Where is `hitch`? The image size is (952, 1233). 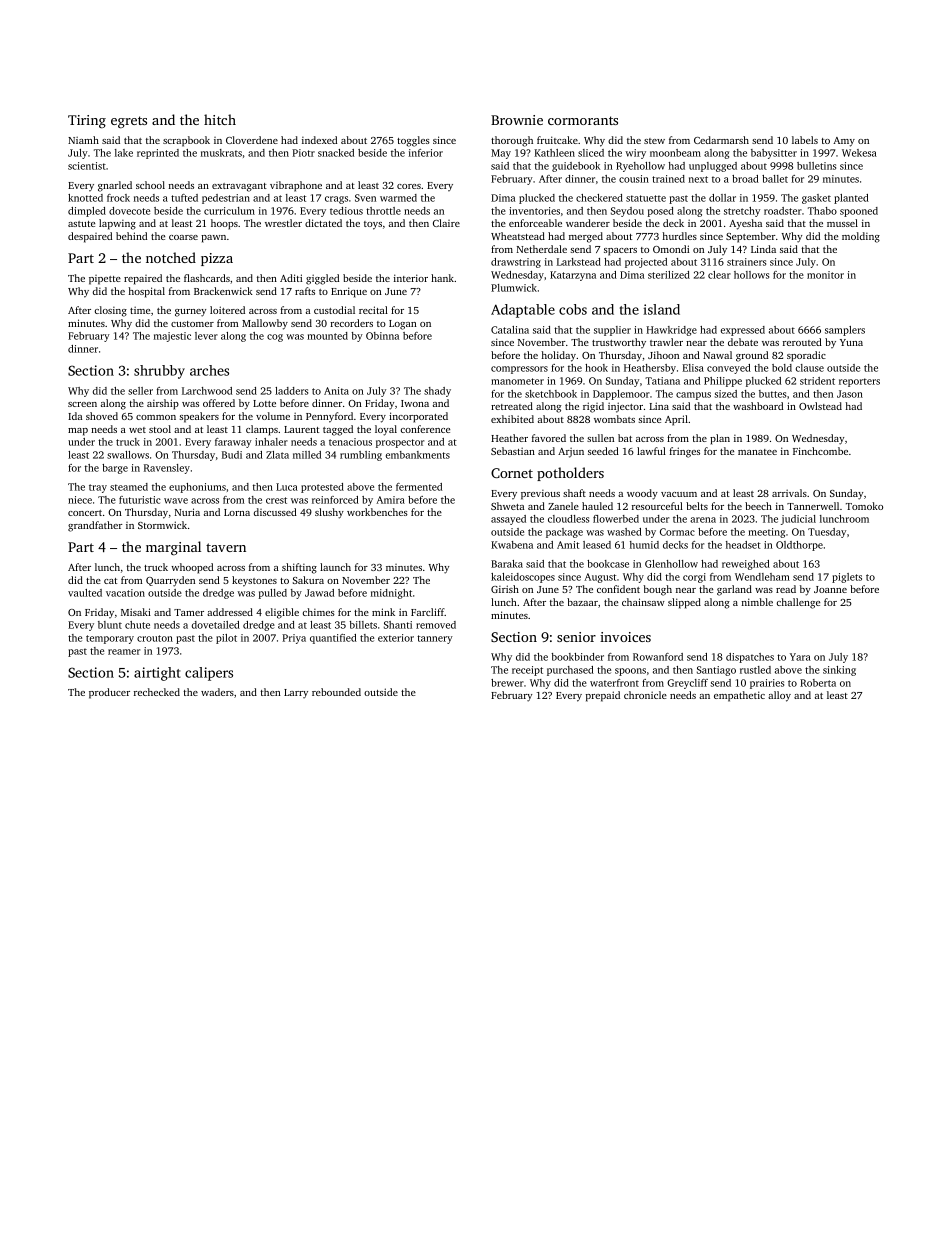 hitch is located at coordinates (220, 119).
